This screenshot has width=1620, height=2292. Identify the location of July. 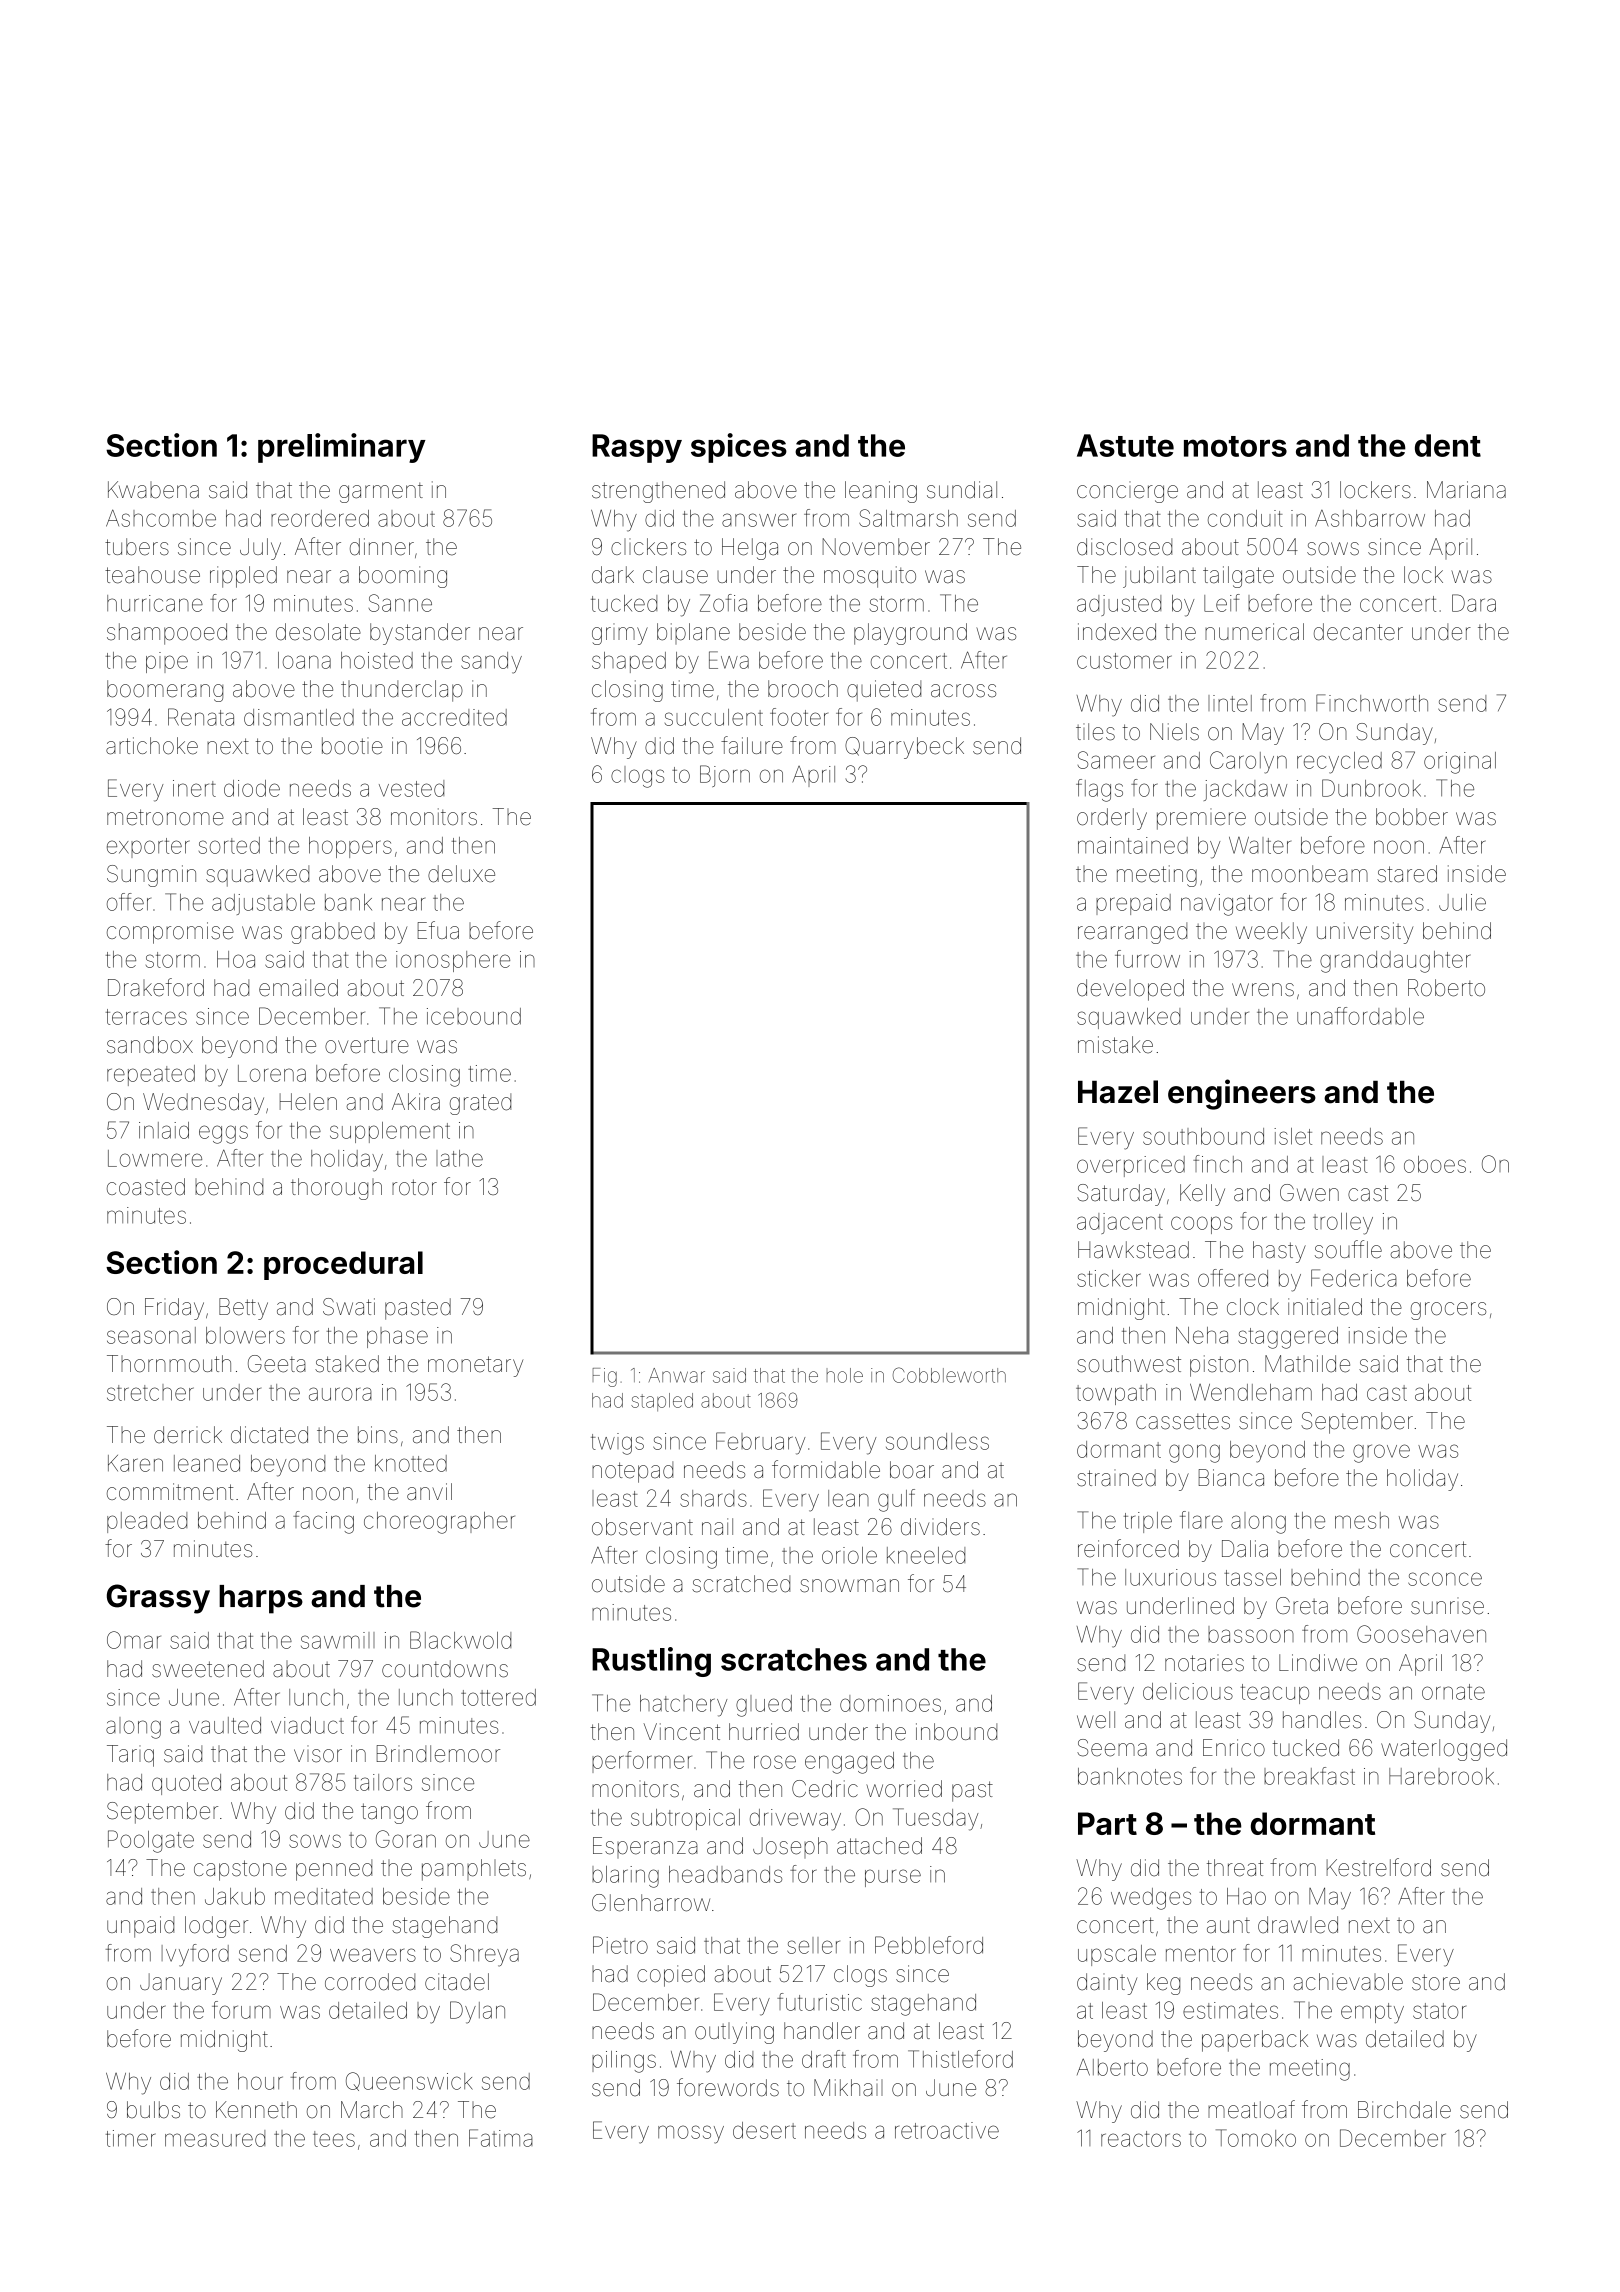
(260, 549).
